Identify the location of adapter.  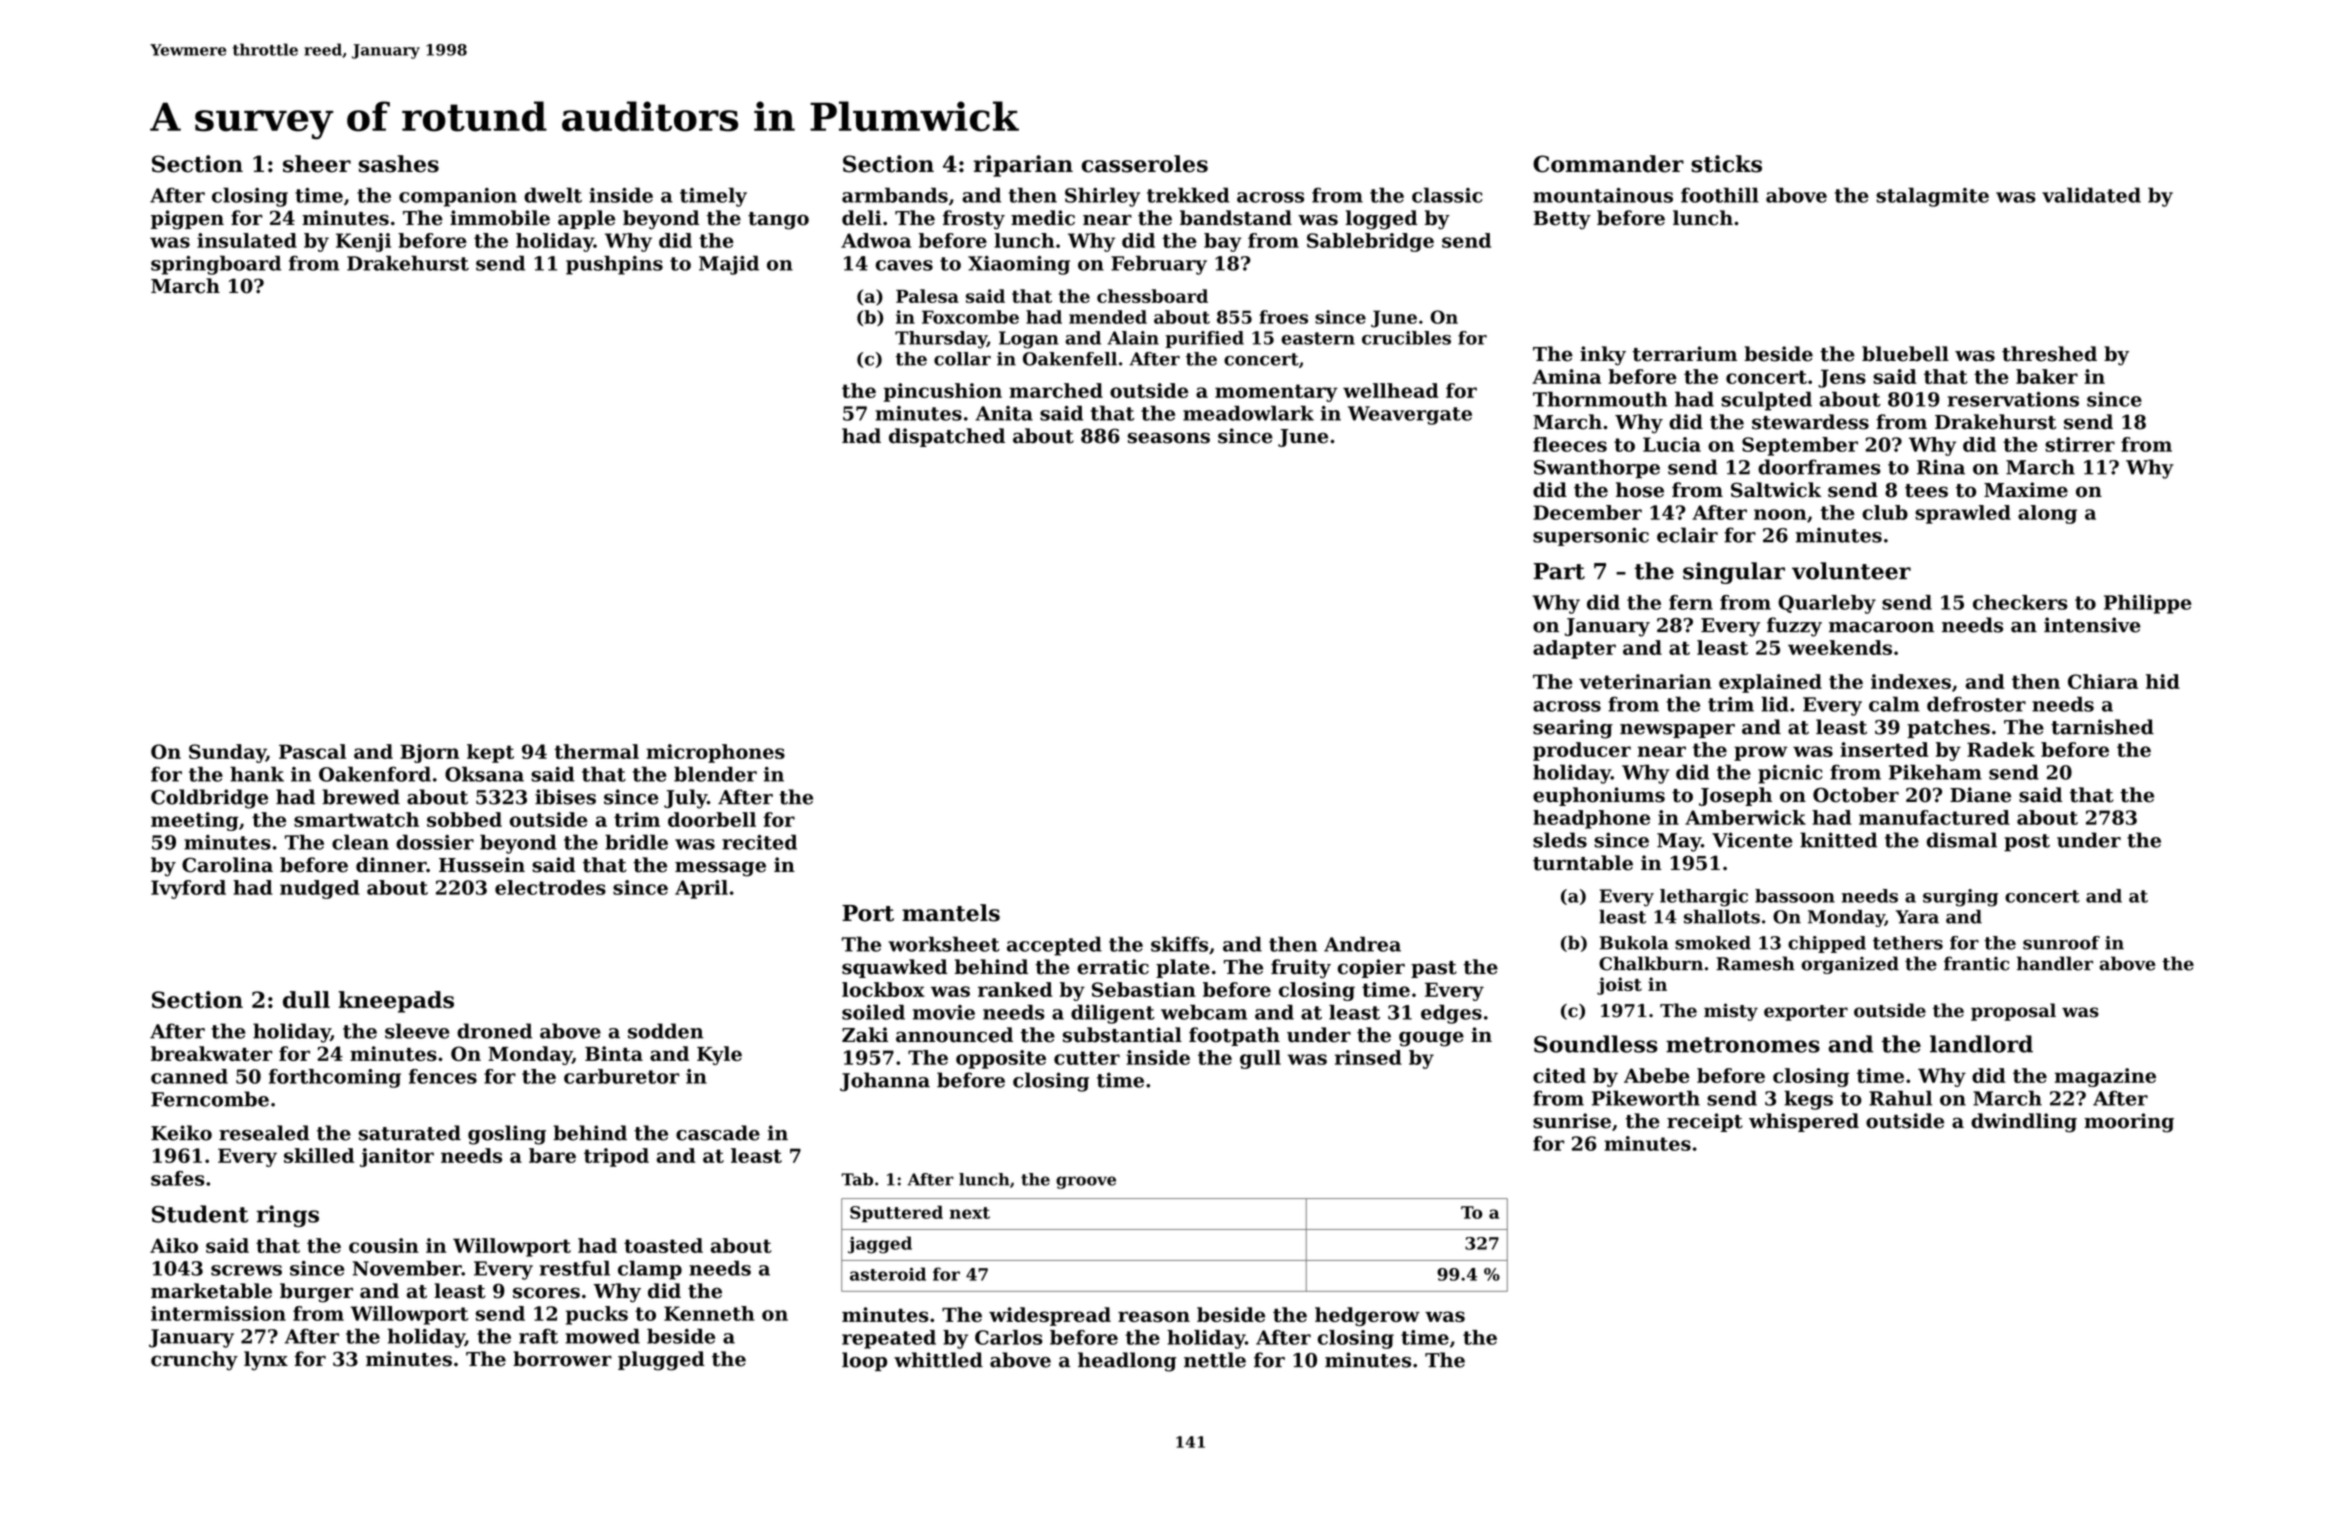
(1574, 649).
